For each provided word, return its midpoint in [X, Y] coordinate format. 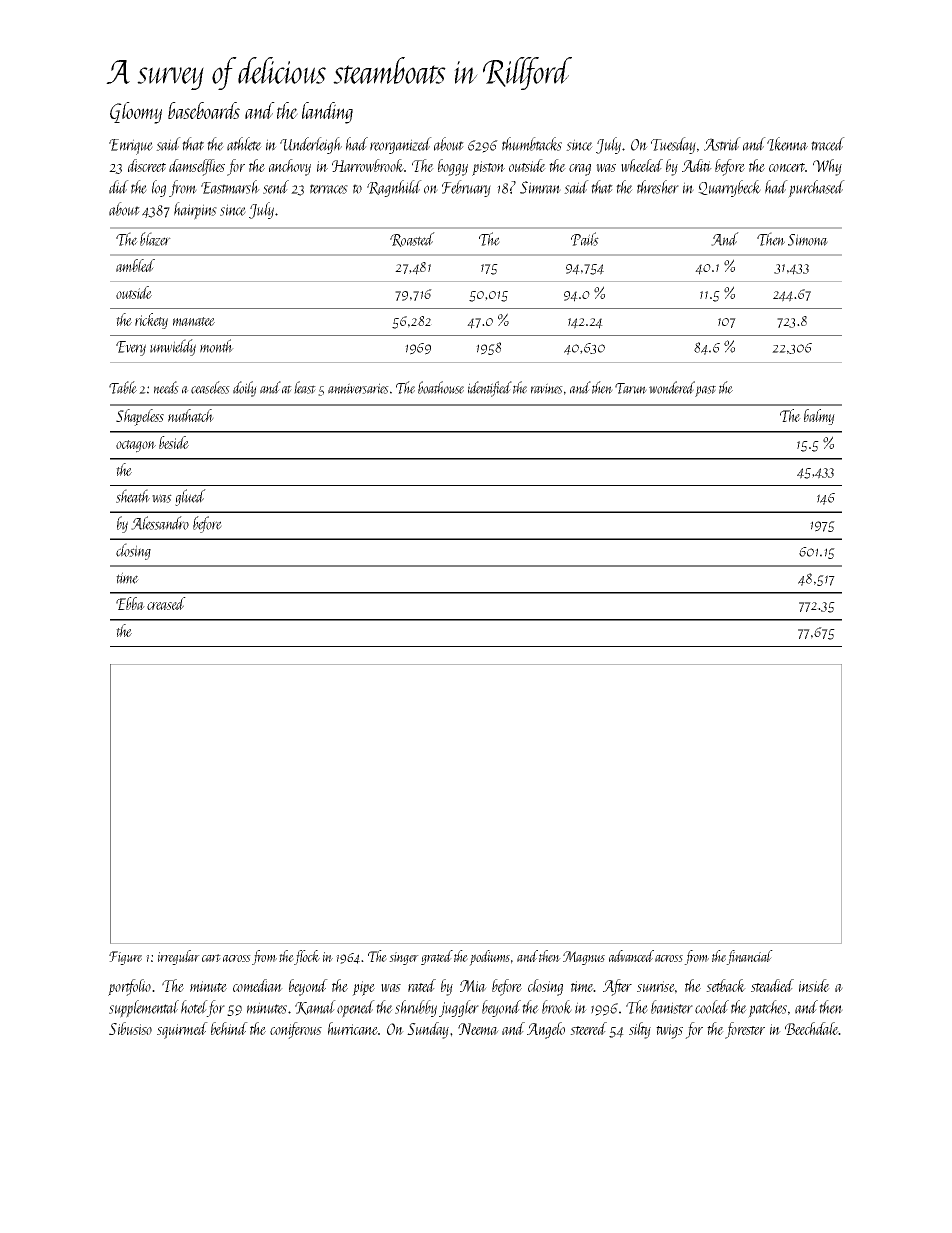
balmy [819, 417]
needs [166, 387]
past [705, 391]
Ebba [130, 603]
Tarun [631, 388]
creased [166, 603]
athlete [244, 144]
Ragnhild [394, 188]
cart [211, 958]
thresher [658, 187]
